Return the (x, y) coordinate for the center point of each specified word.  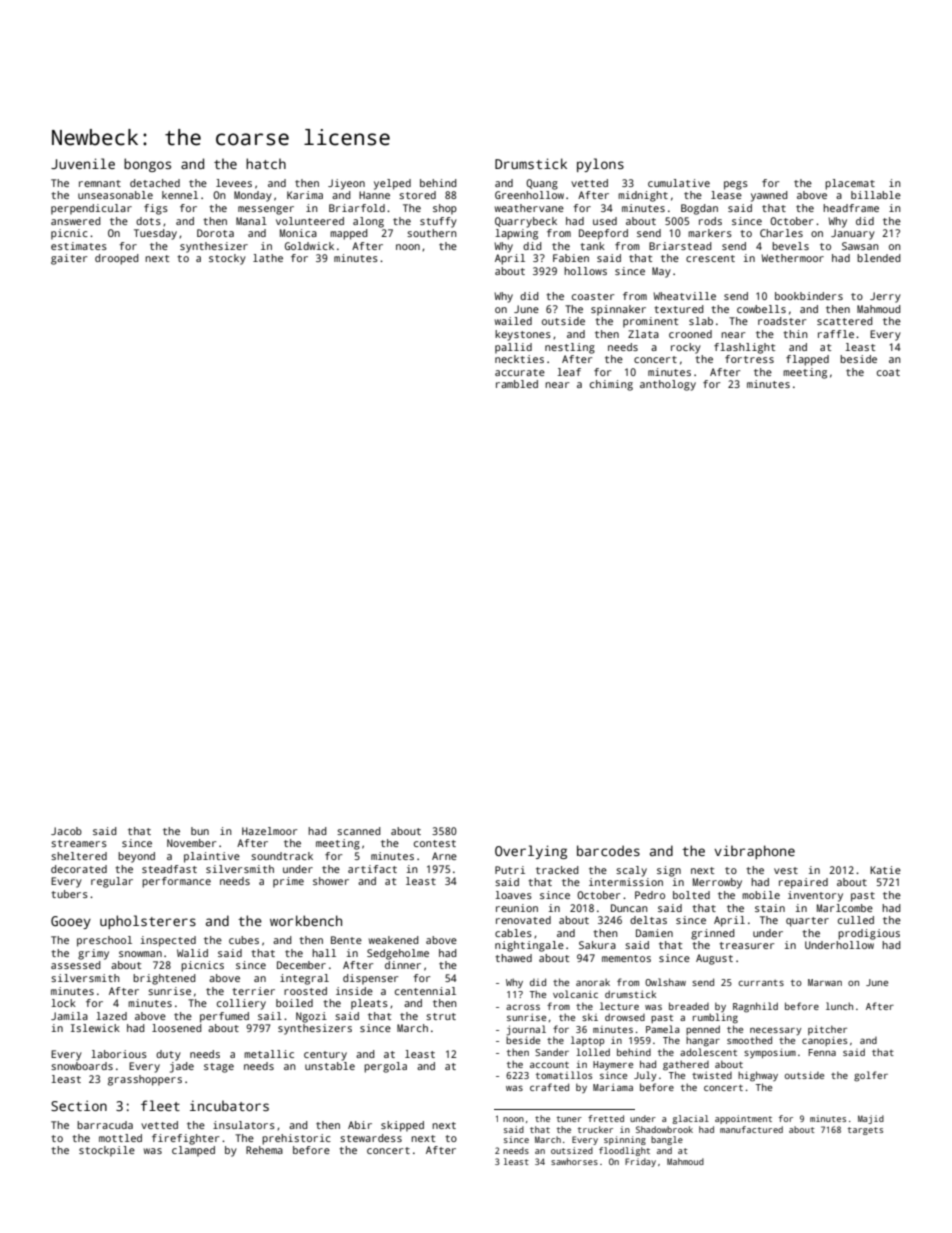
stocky (227, 259)
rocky (686, 348)
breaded (689, 1006)
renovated (523, 920)
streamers (79, 843)
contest (435, 843)
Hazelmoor (269, 831)
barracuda (105, 1125)
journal (526, 1030)
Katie (885, 870)
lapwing (516, 234)
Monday (253, 196)
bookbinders (809, 296)
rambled (517, 384)
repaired (803, 883)
